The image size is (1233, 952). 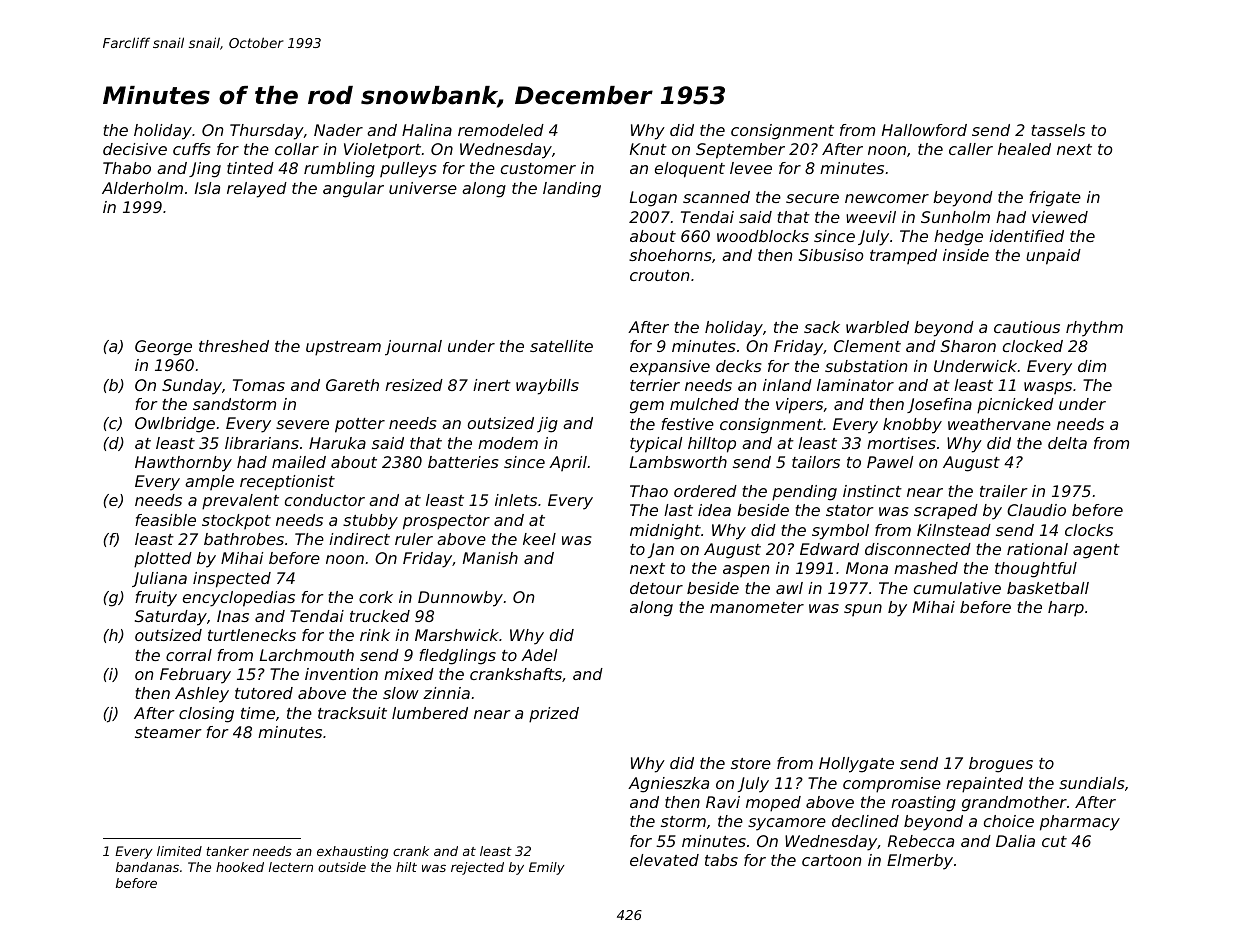 What do you see at coordinates (739, 366) in the screenshot?
I see `decks` at bounding box center [739, 366].
